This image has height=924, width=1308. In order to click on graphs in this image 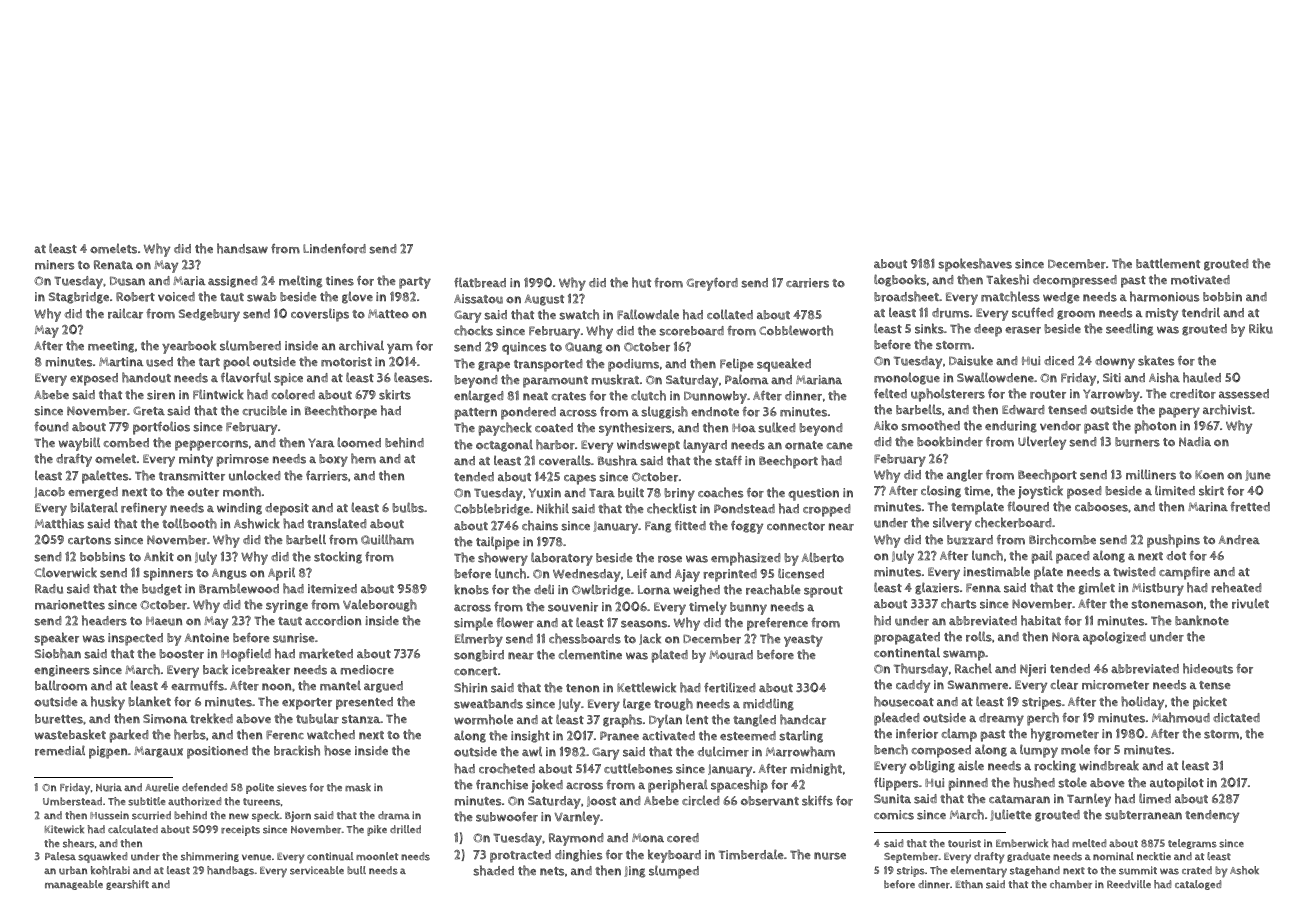, I will do `click(622, 721)`.
